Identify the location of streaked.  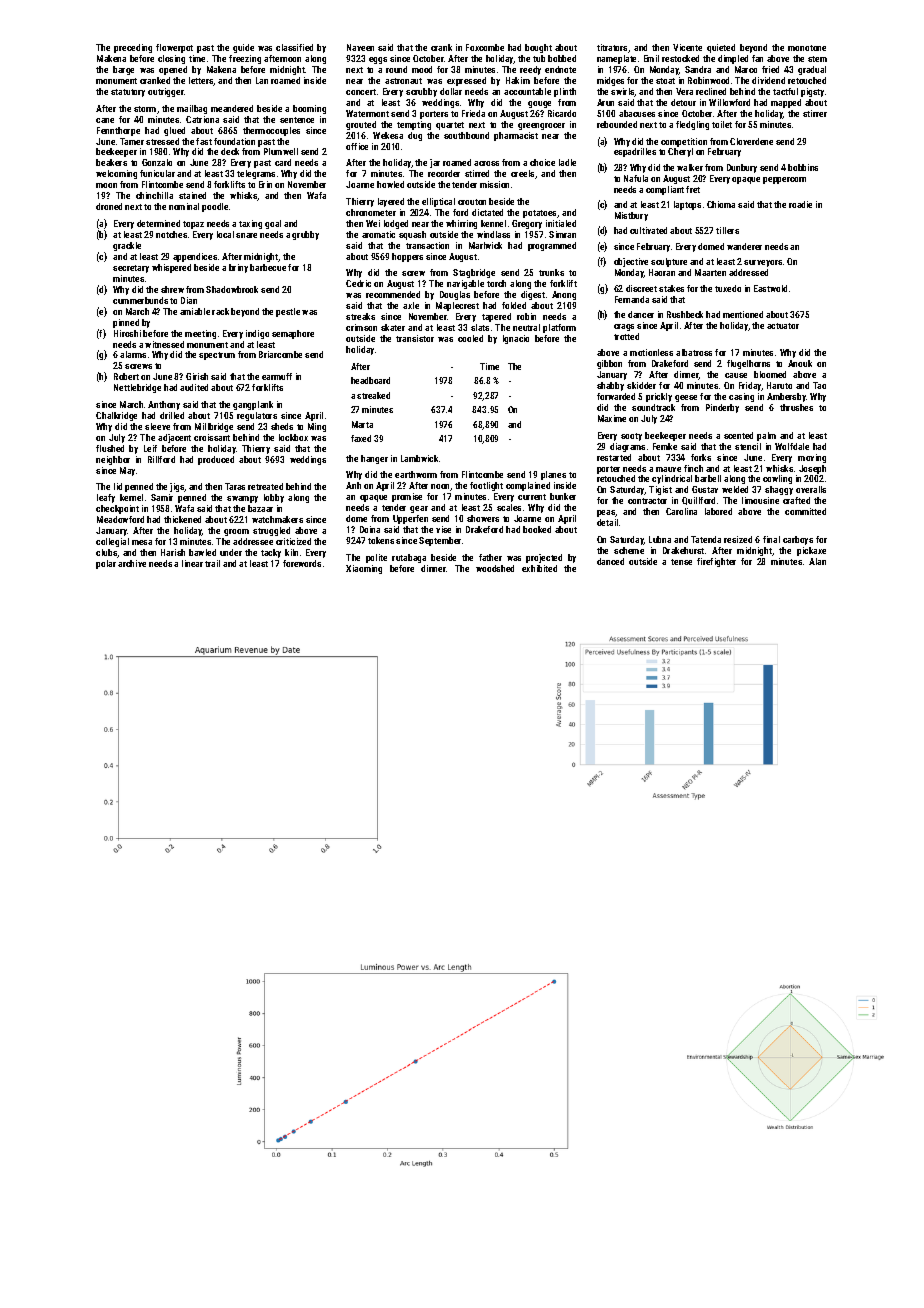
(373, 395).
